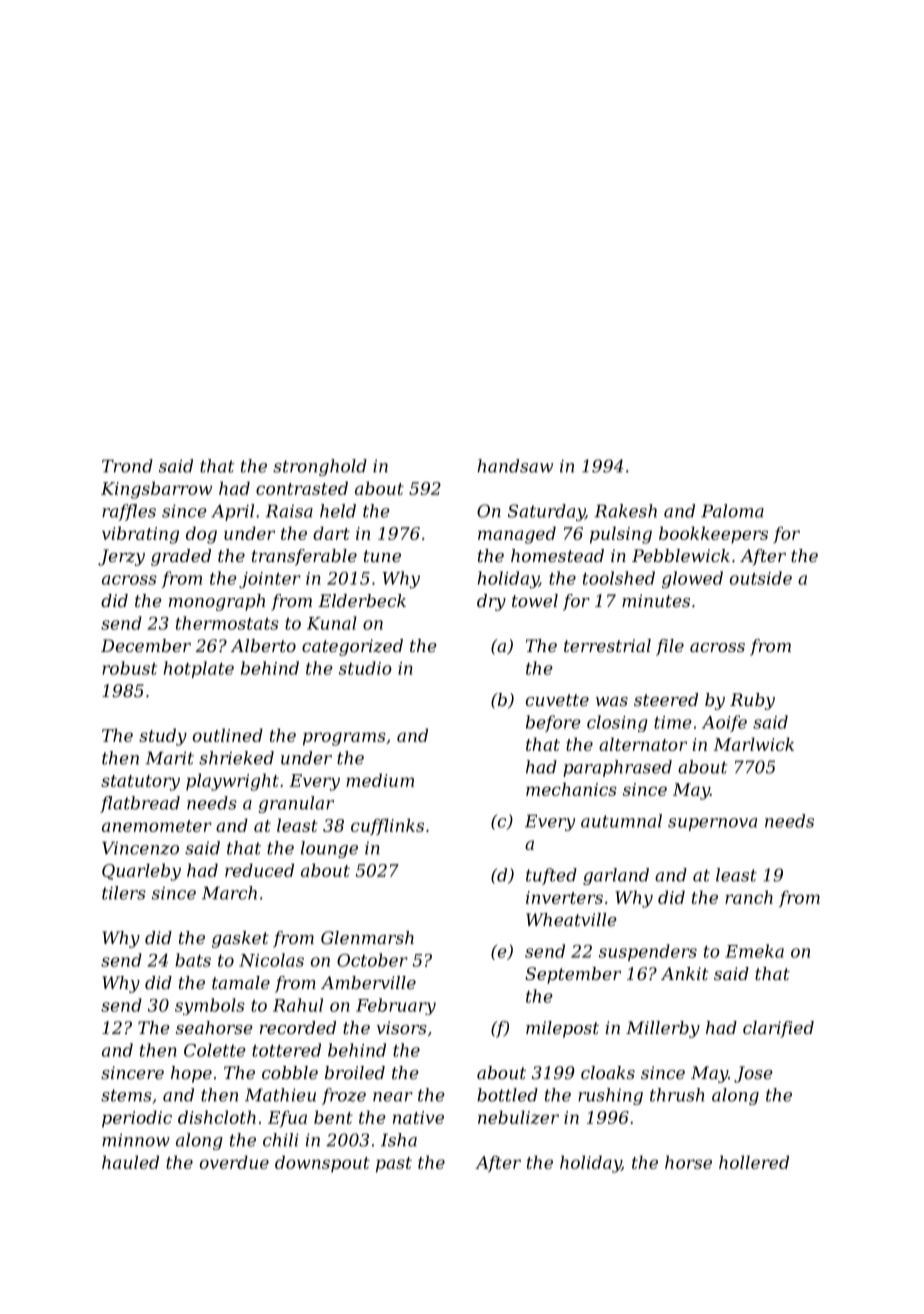 Image resolution: width=924 pixels, height=1314 pixels. I want to click on outside, so click(761, 578).
